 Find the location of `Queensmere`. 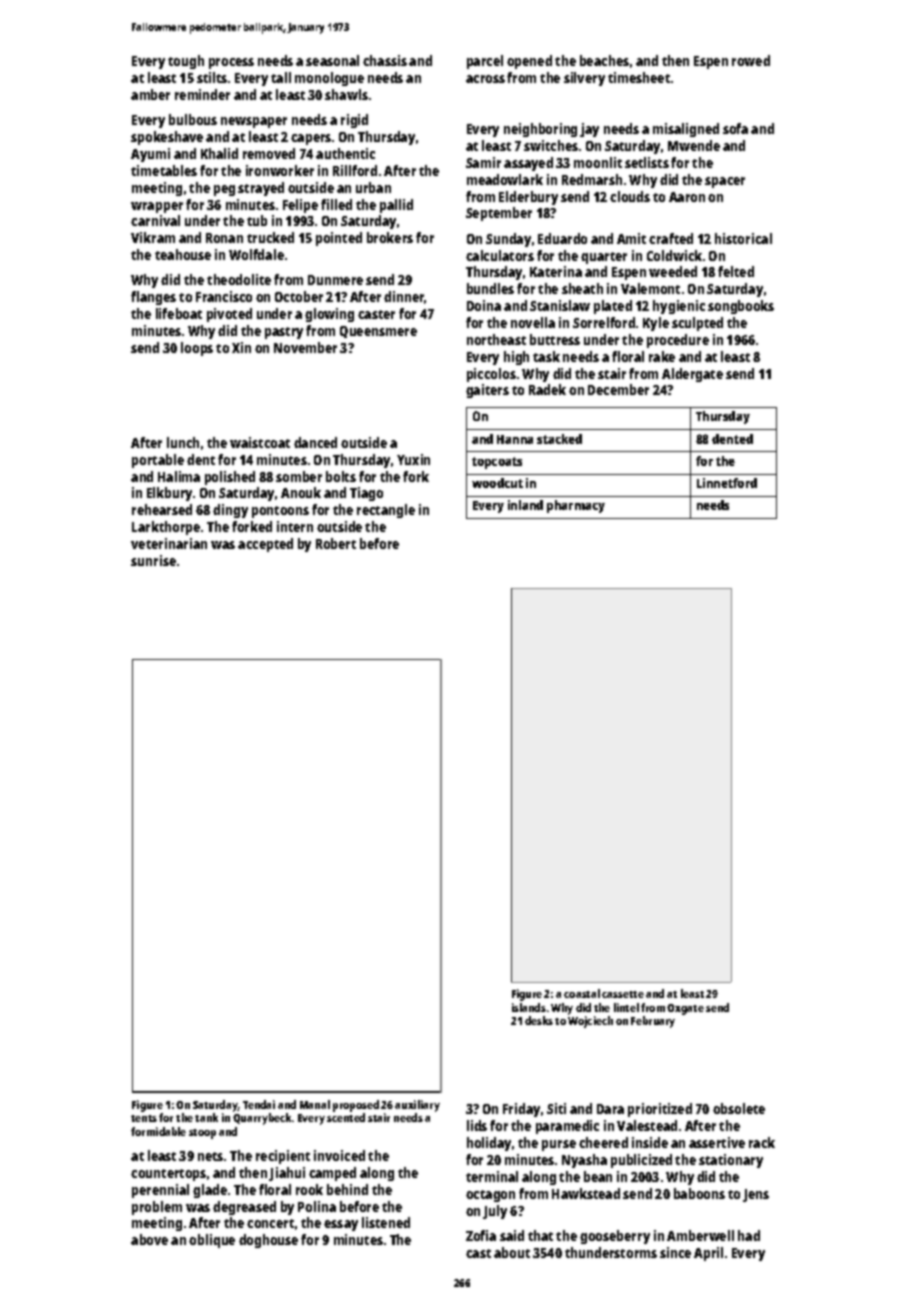

Queensmere is located at coordinates (378, 332).
